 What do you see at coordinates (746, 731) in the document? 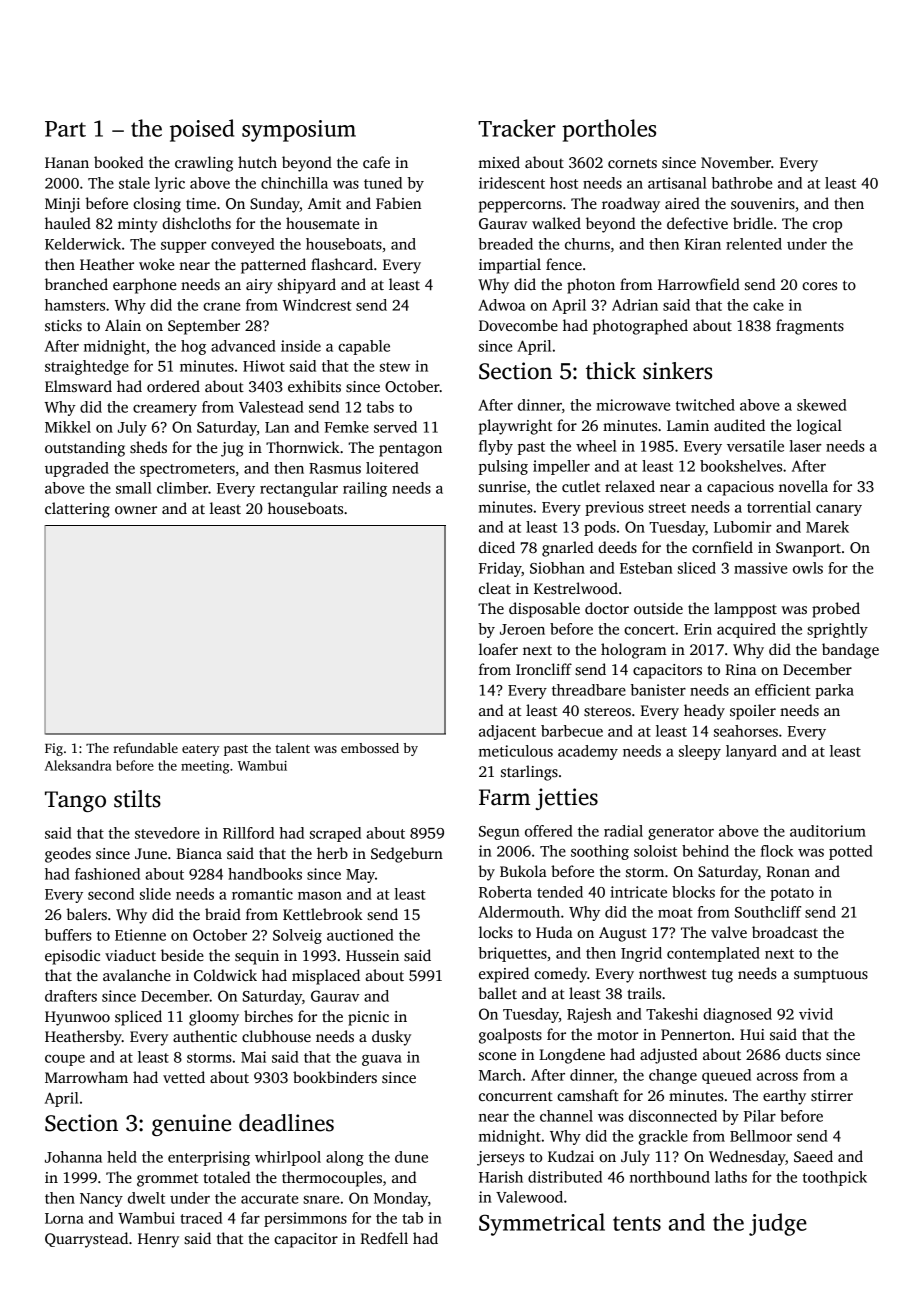
I see `seahorses` at bounding box center [746, 731].
